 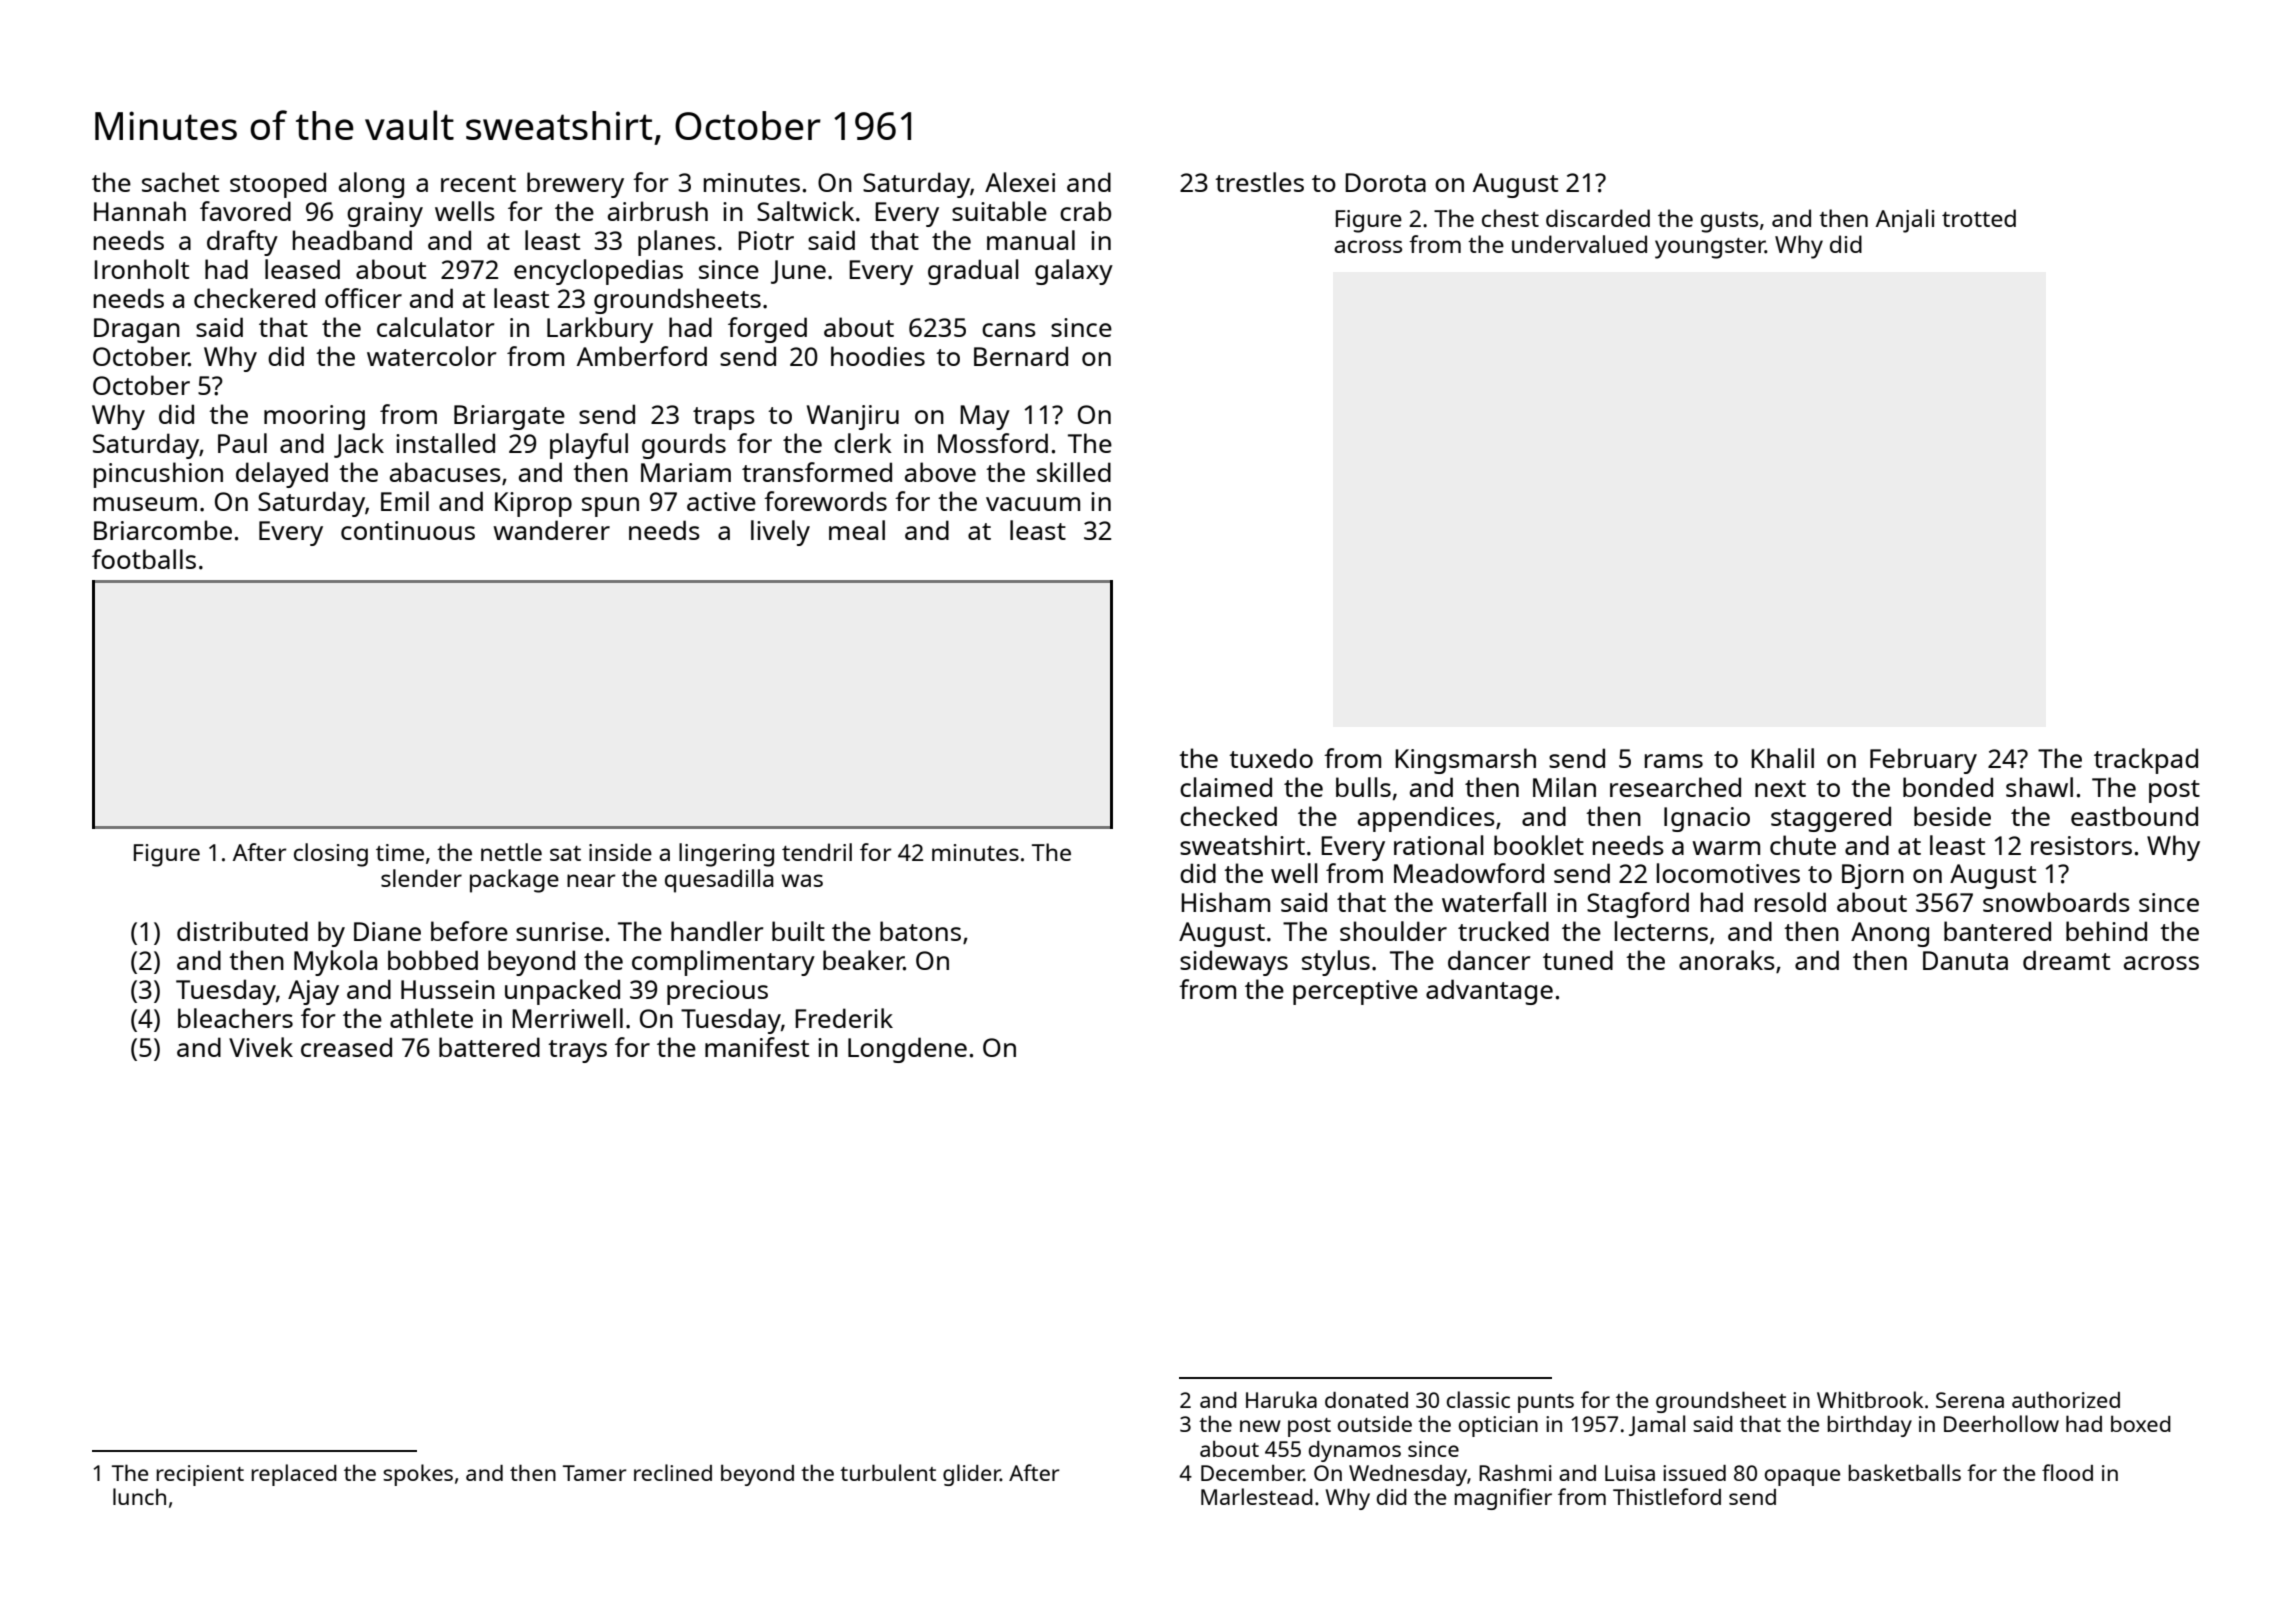 I want to click on Ironholt, so click(x=142, y=269).
